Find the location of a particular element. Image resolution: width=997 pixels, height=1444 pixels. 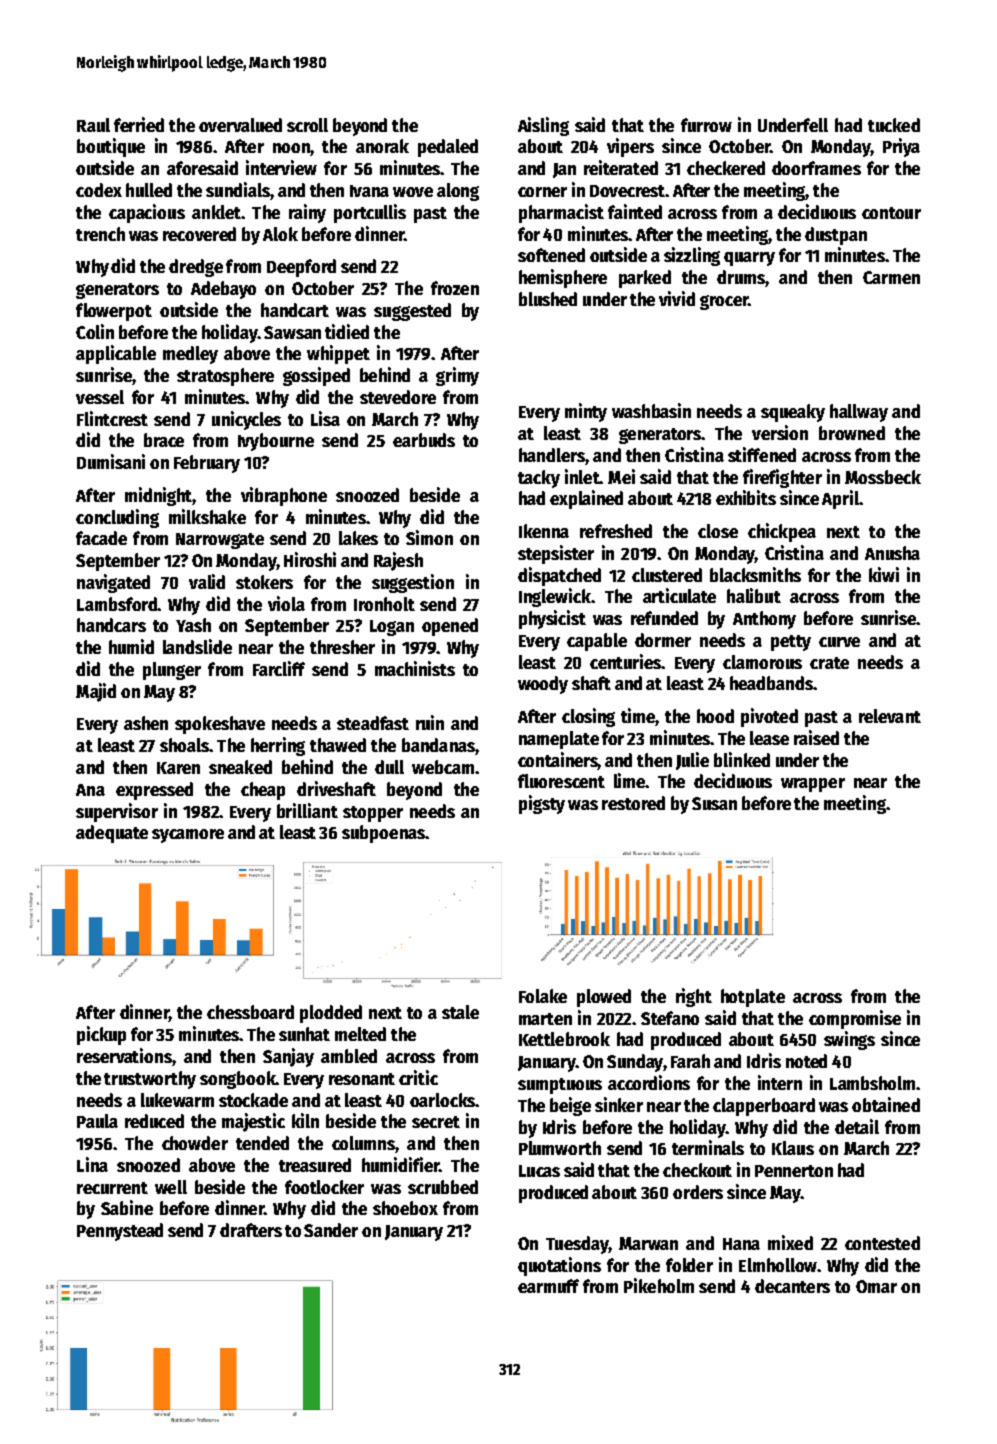

exhibits is located at coordinates (746, 497).
